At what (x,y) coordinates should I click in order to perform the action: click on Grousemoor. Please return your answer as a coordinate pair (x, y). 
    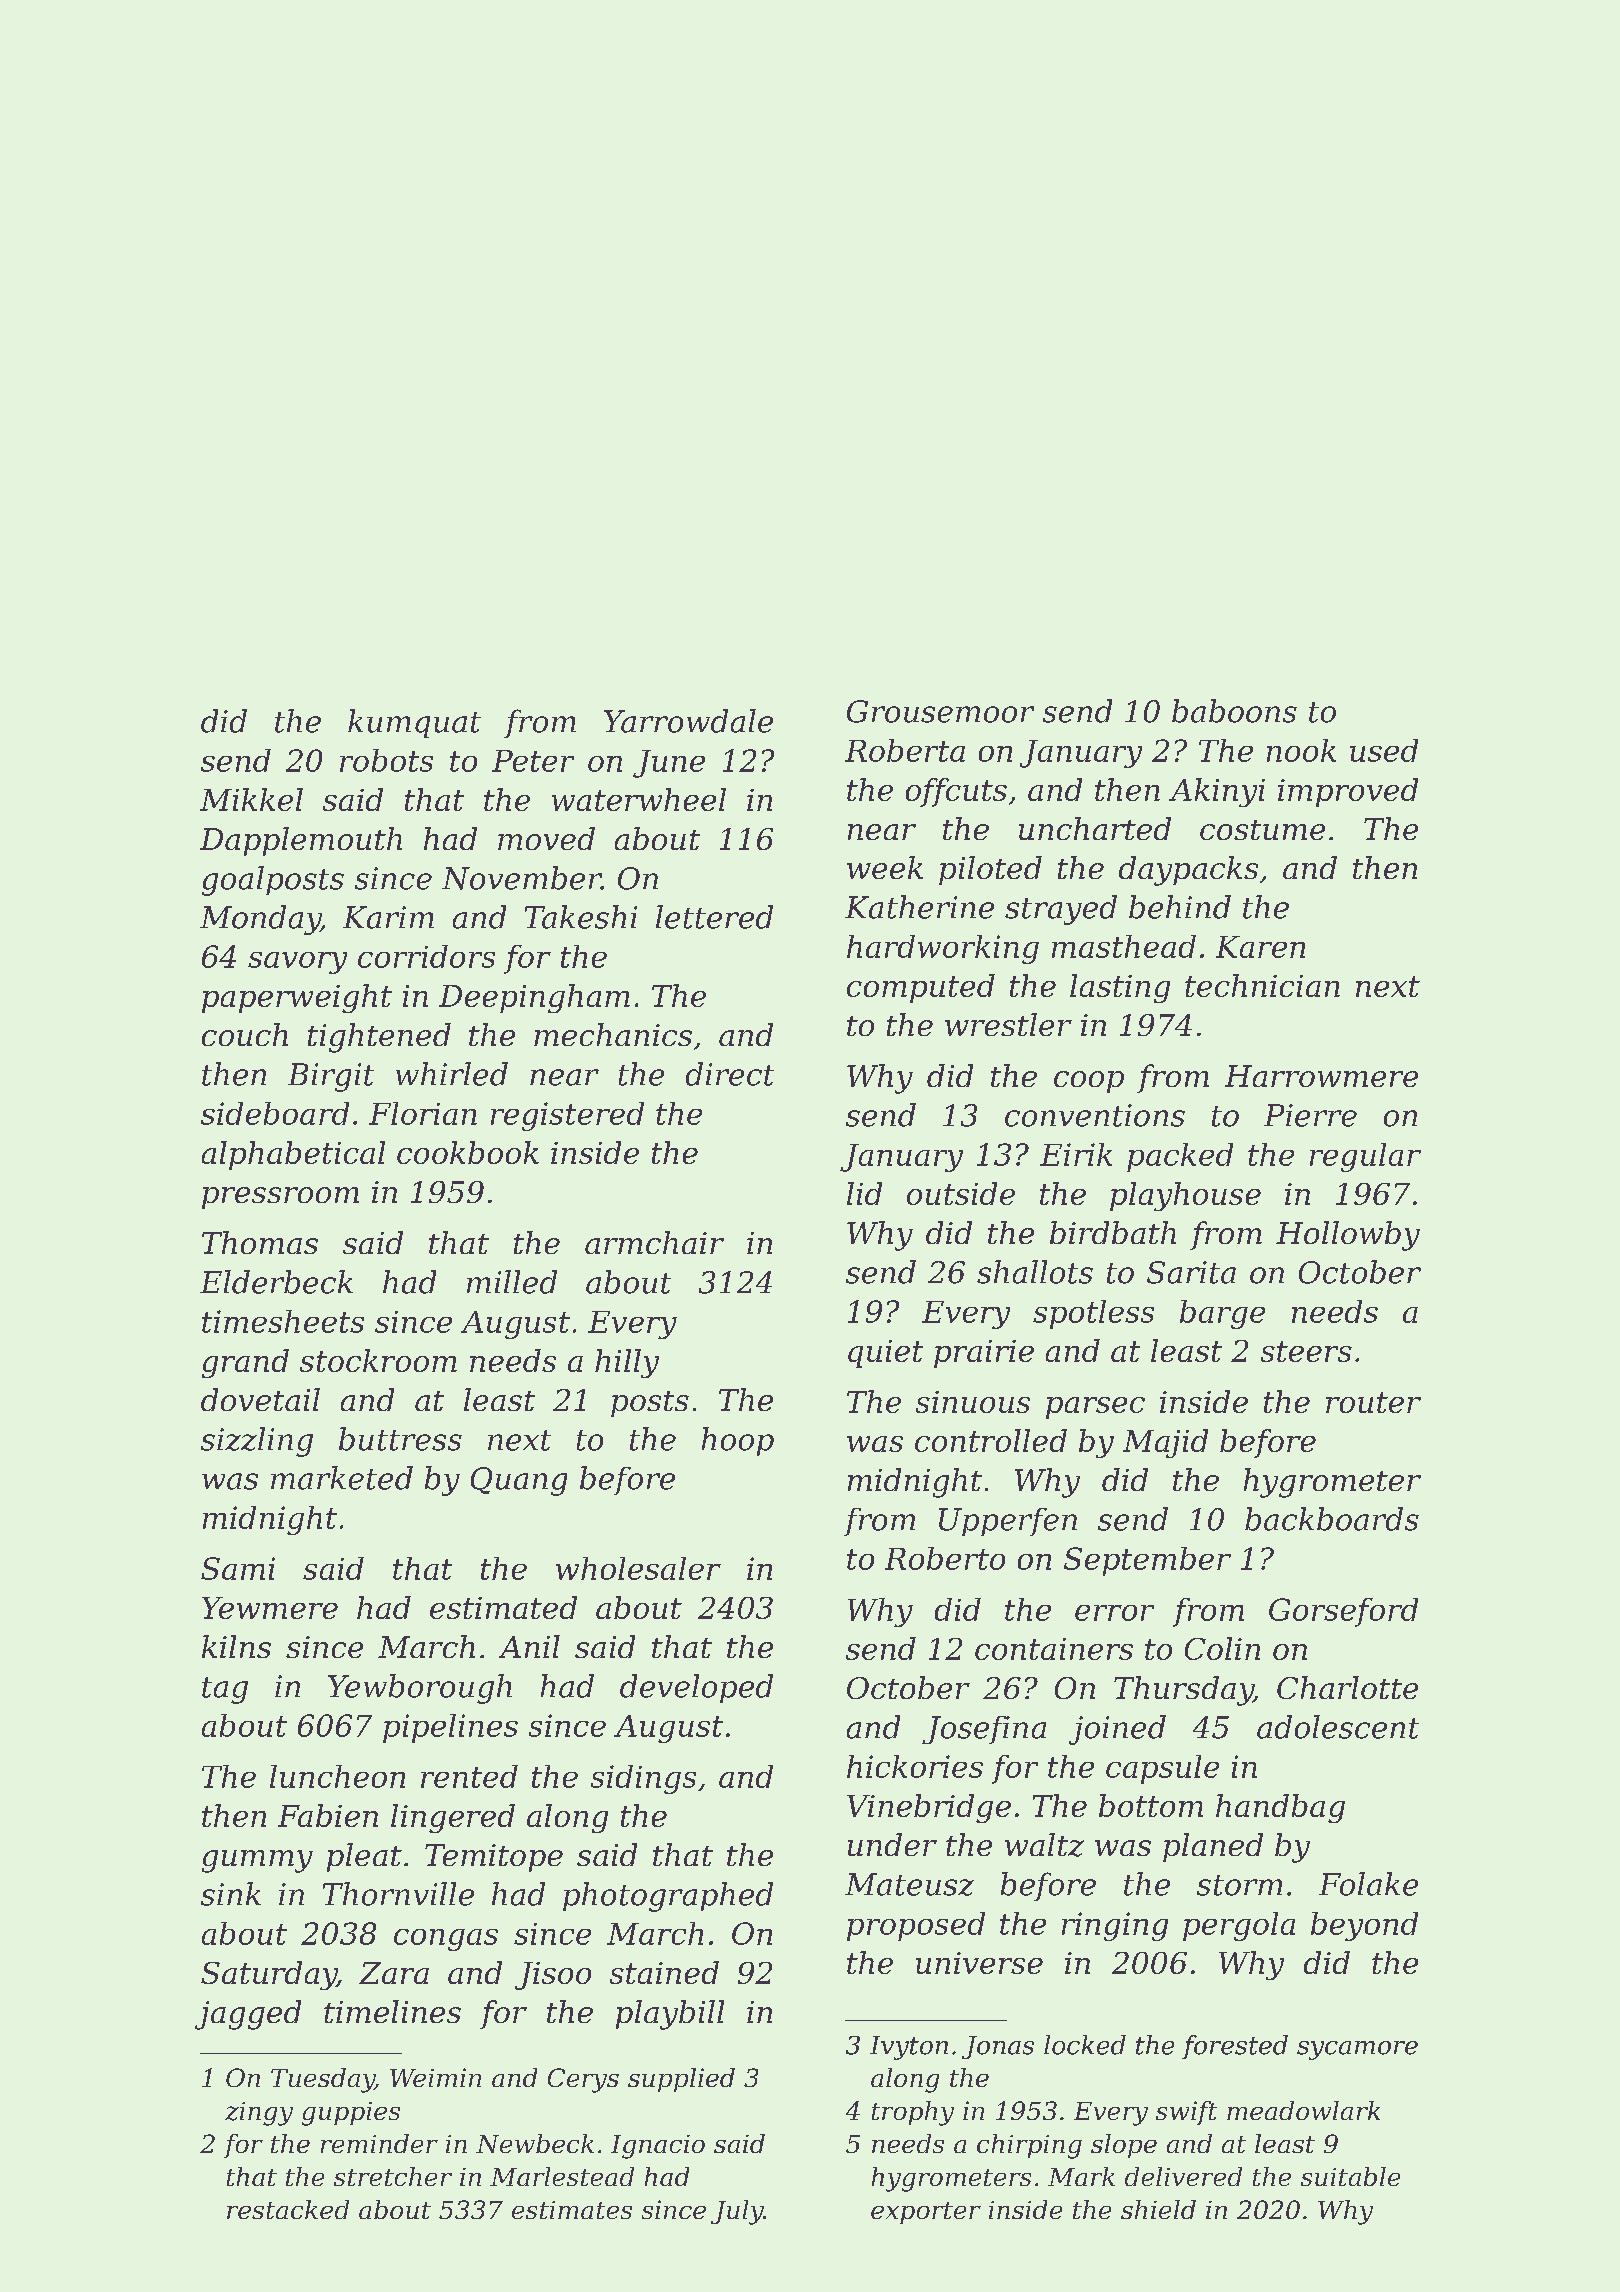
    Looking at the image, I should click on (940, 711).
